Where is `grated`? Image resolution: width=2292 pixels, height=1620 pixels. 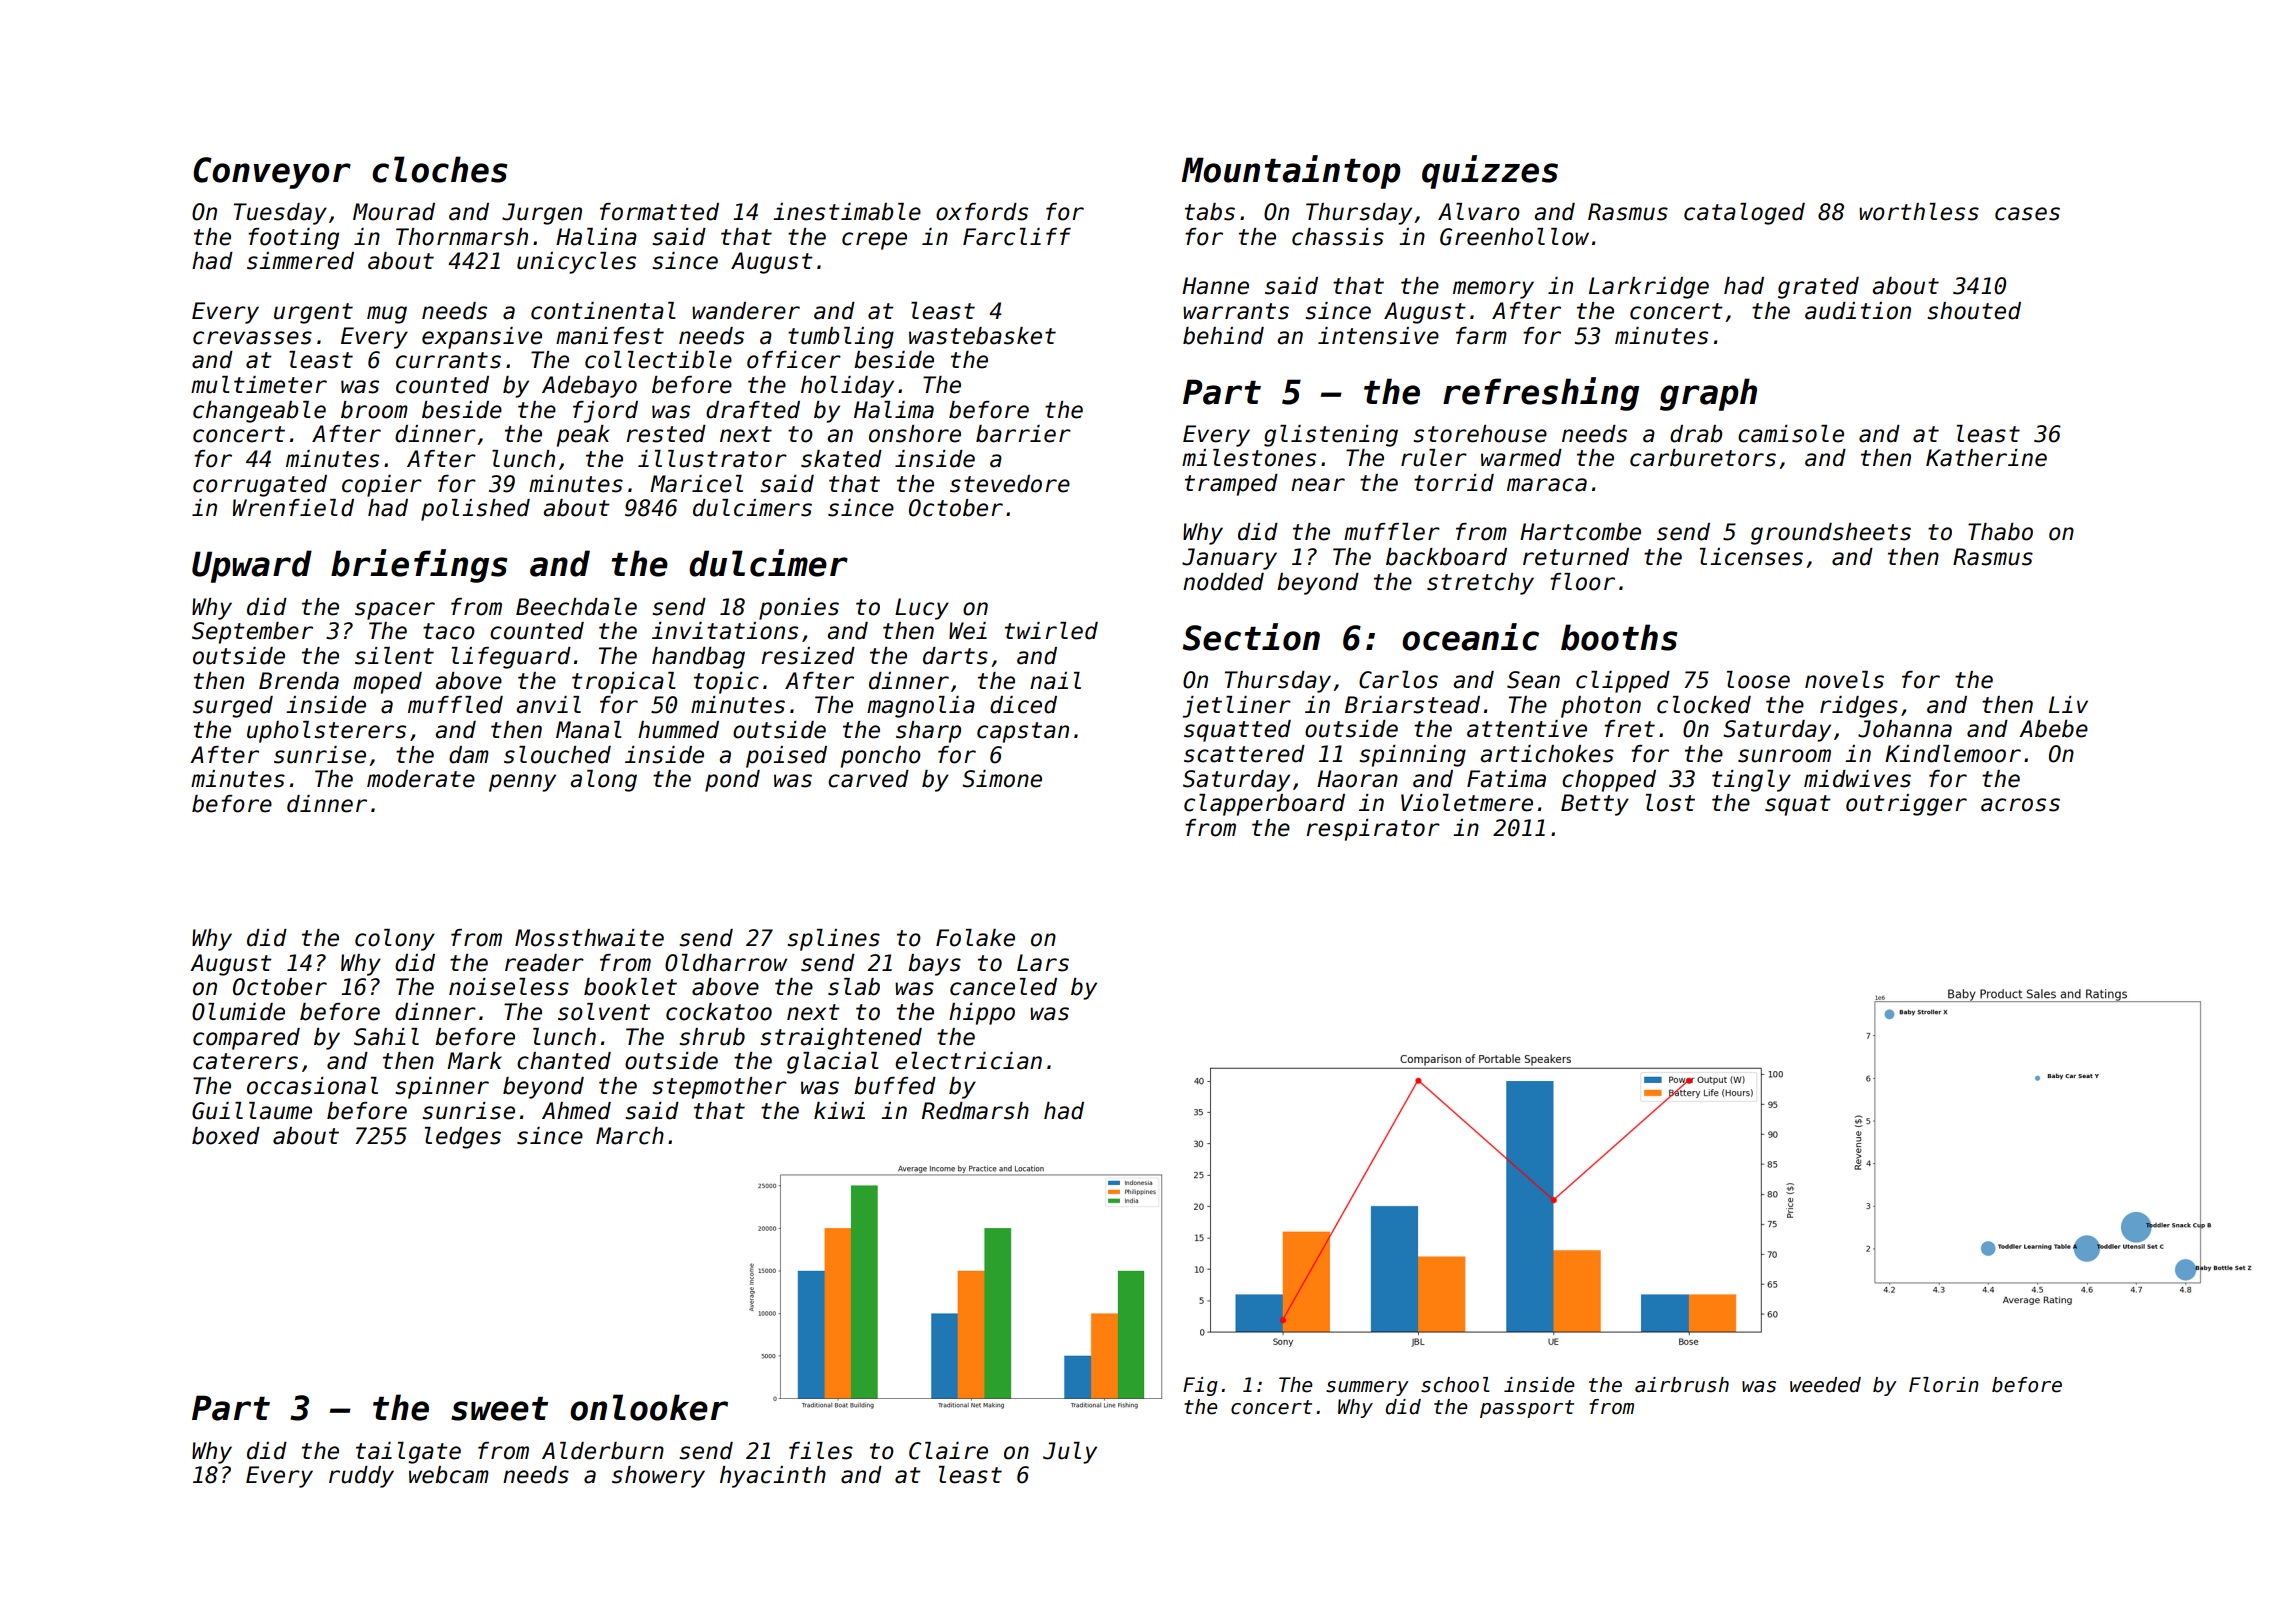
grated is located at coordinates (1818, 288).
